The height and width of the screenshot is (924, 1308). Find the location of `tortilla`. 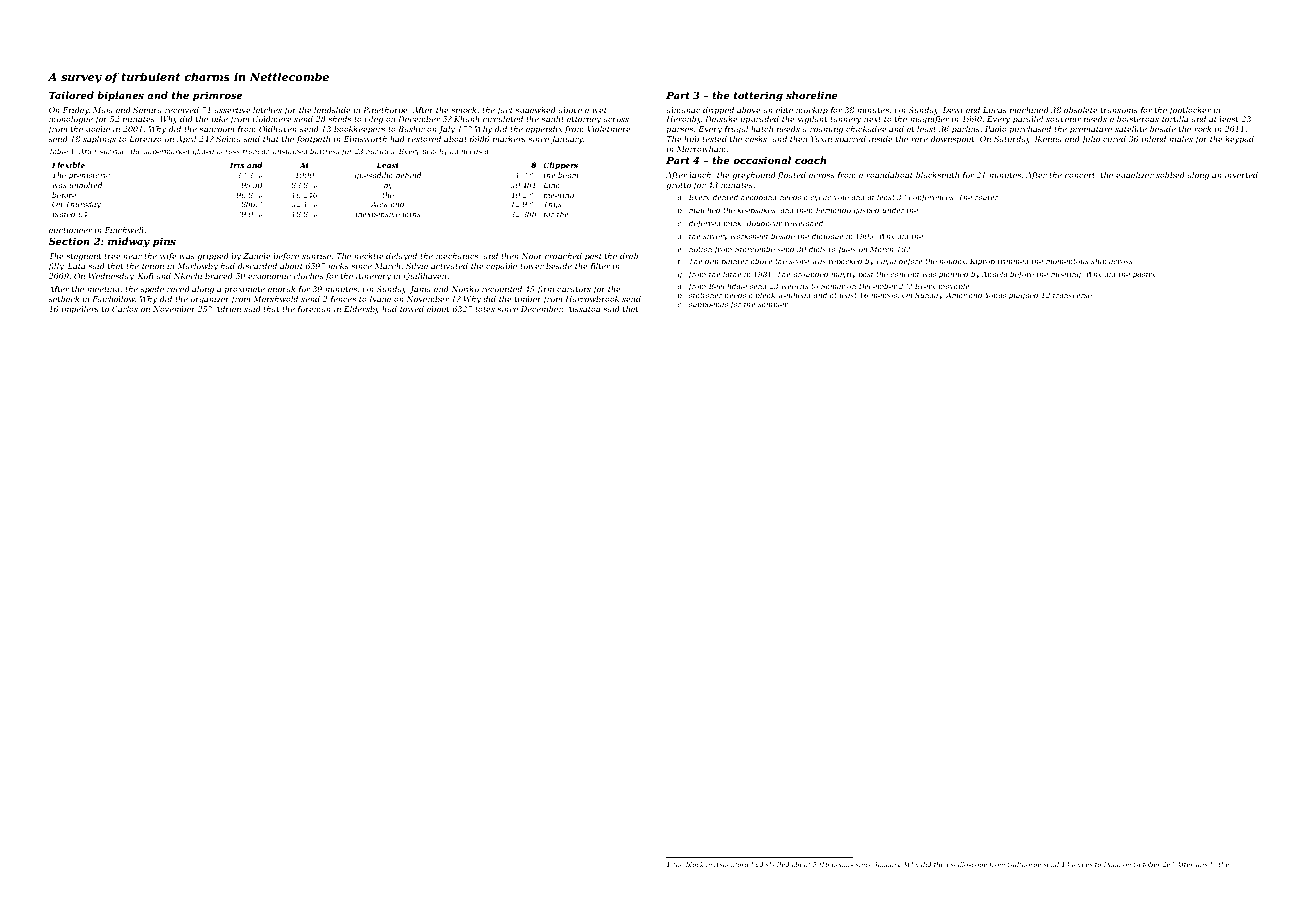

tortilla is located at coordinates (1175, 119).
